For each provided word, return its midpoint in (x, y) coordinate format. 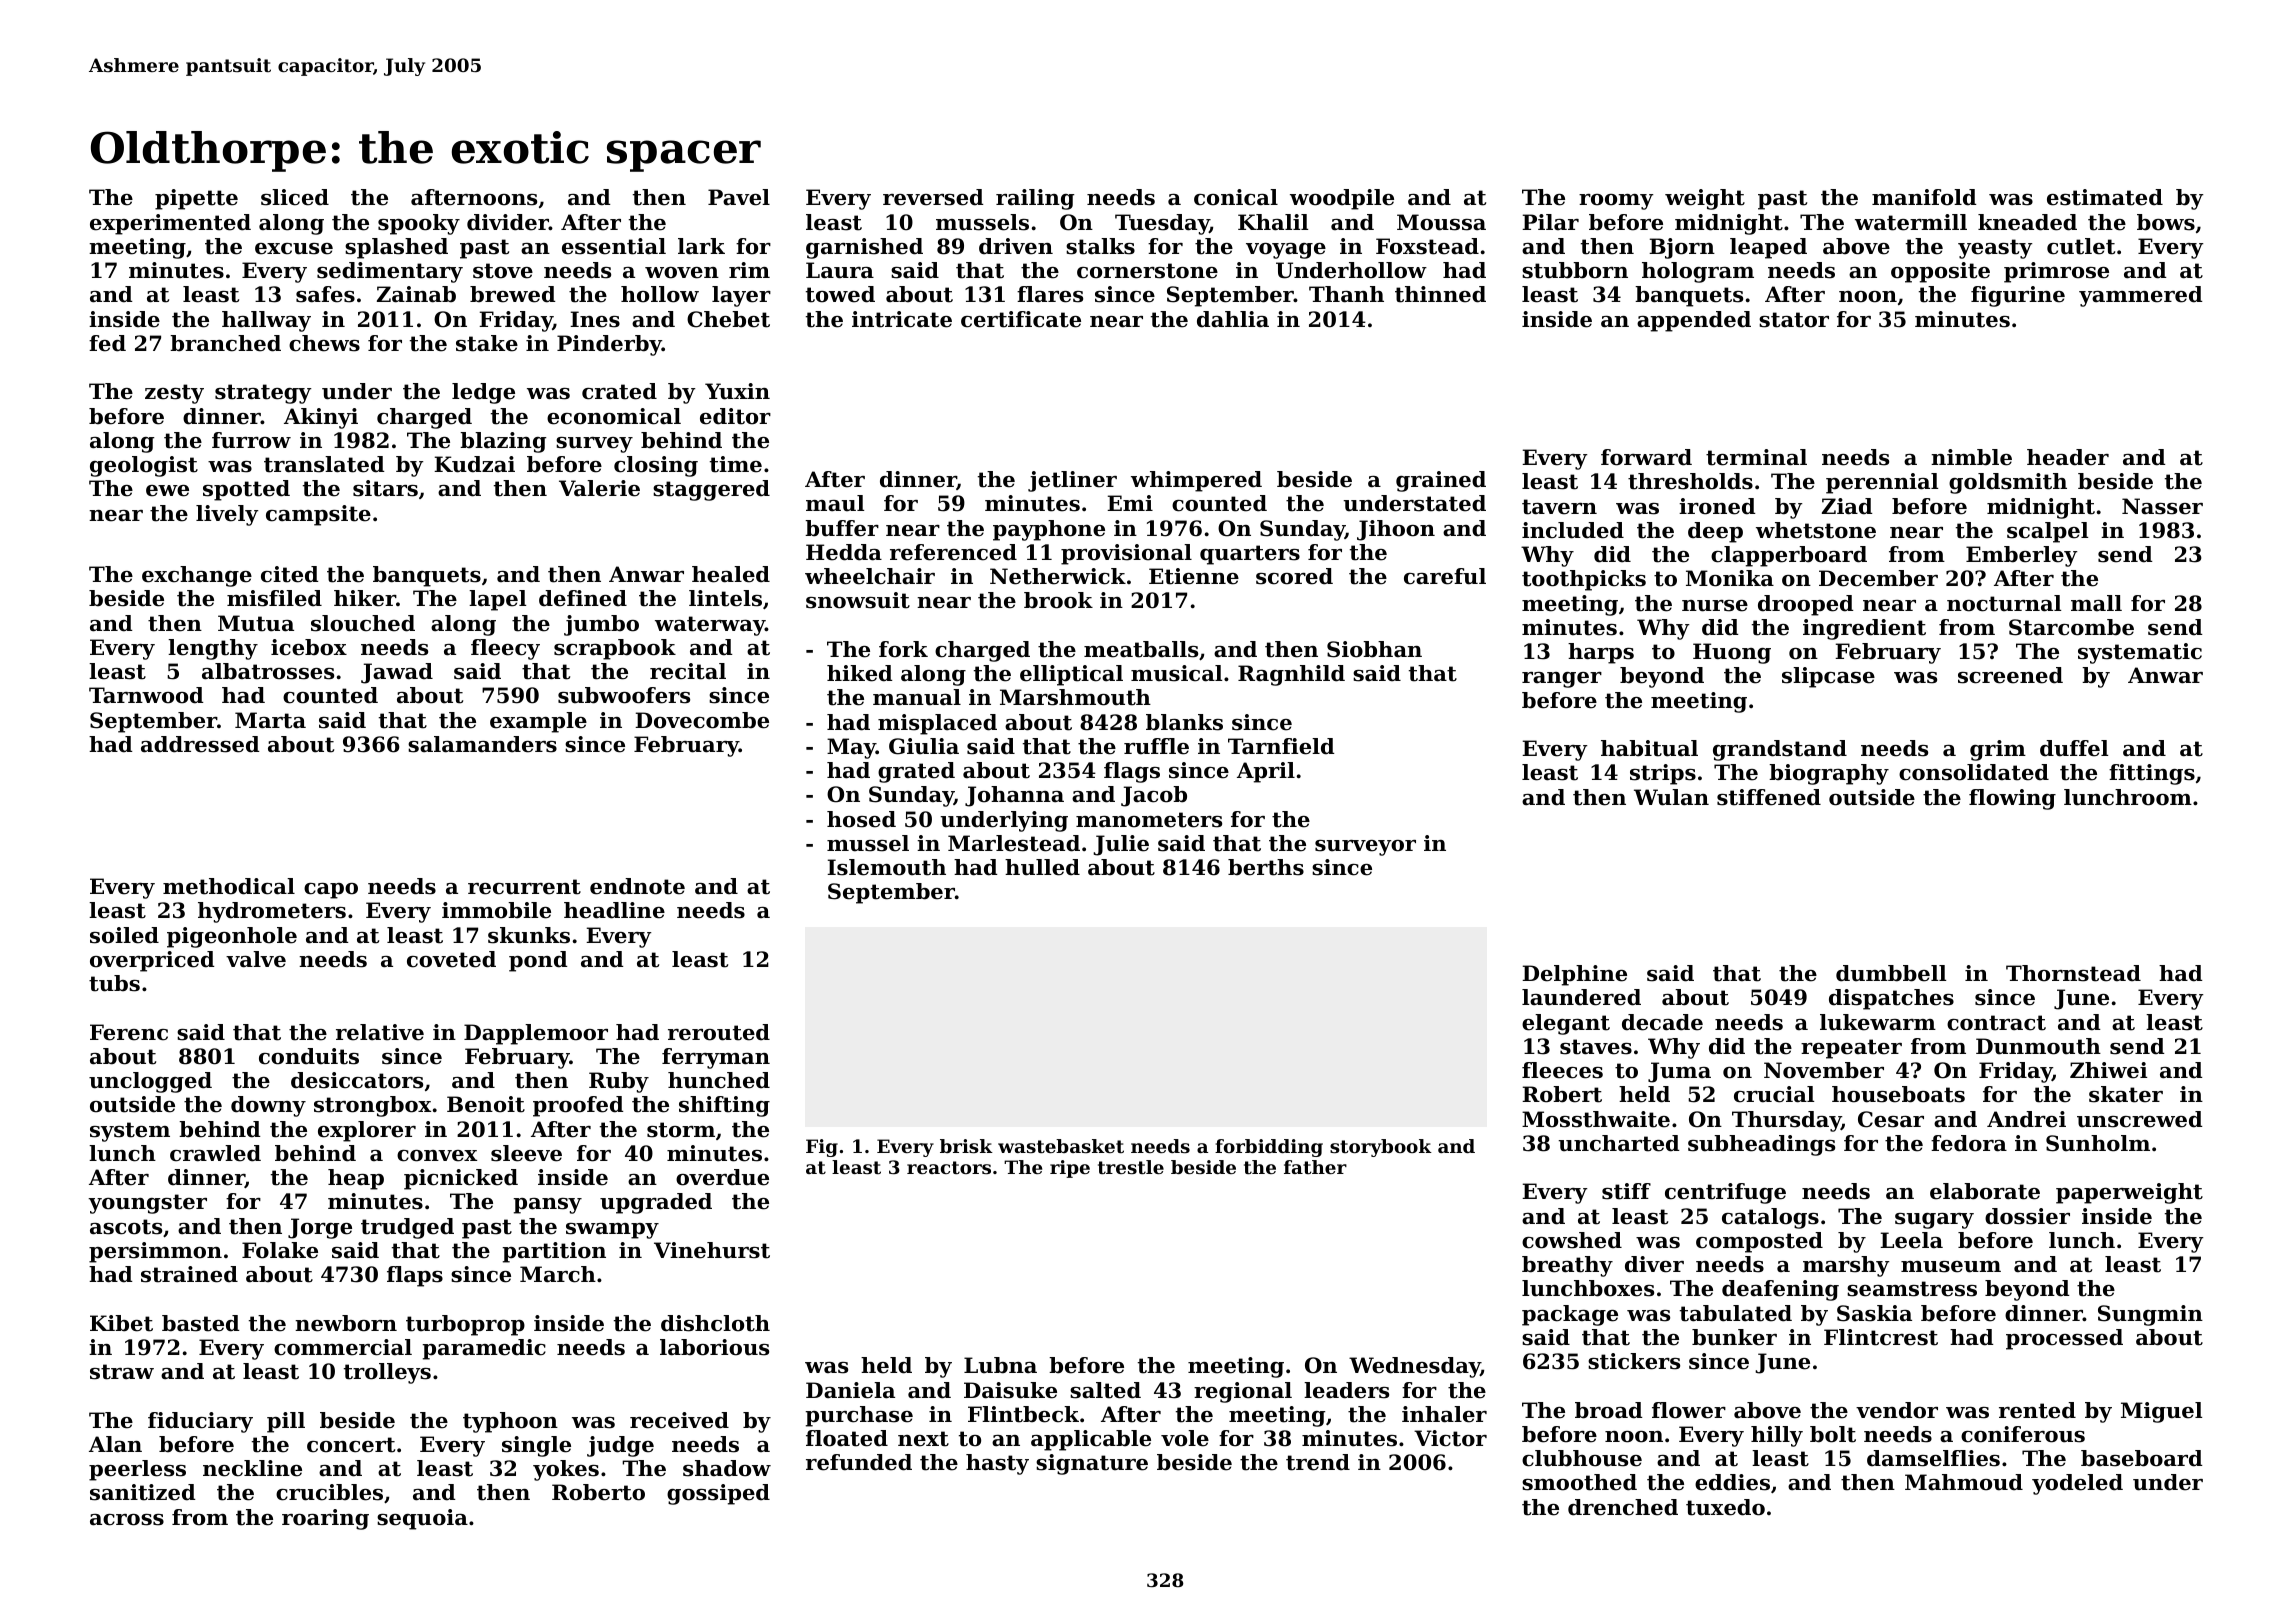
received (679, 1420)
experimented (170, 224)
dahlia (1233, 319)
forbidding (1269, 1148)
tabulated (1736, 1313)
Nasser (2162, 506)
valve (256, 959)
